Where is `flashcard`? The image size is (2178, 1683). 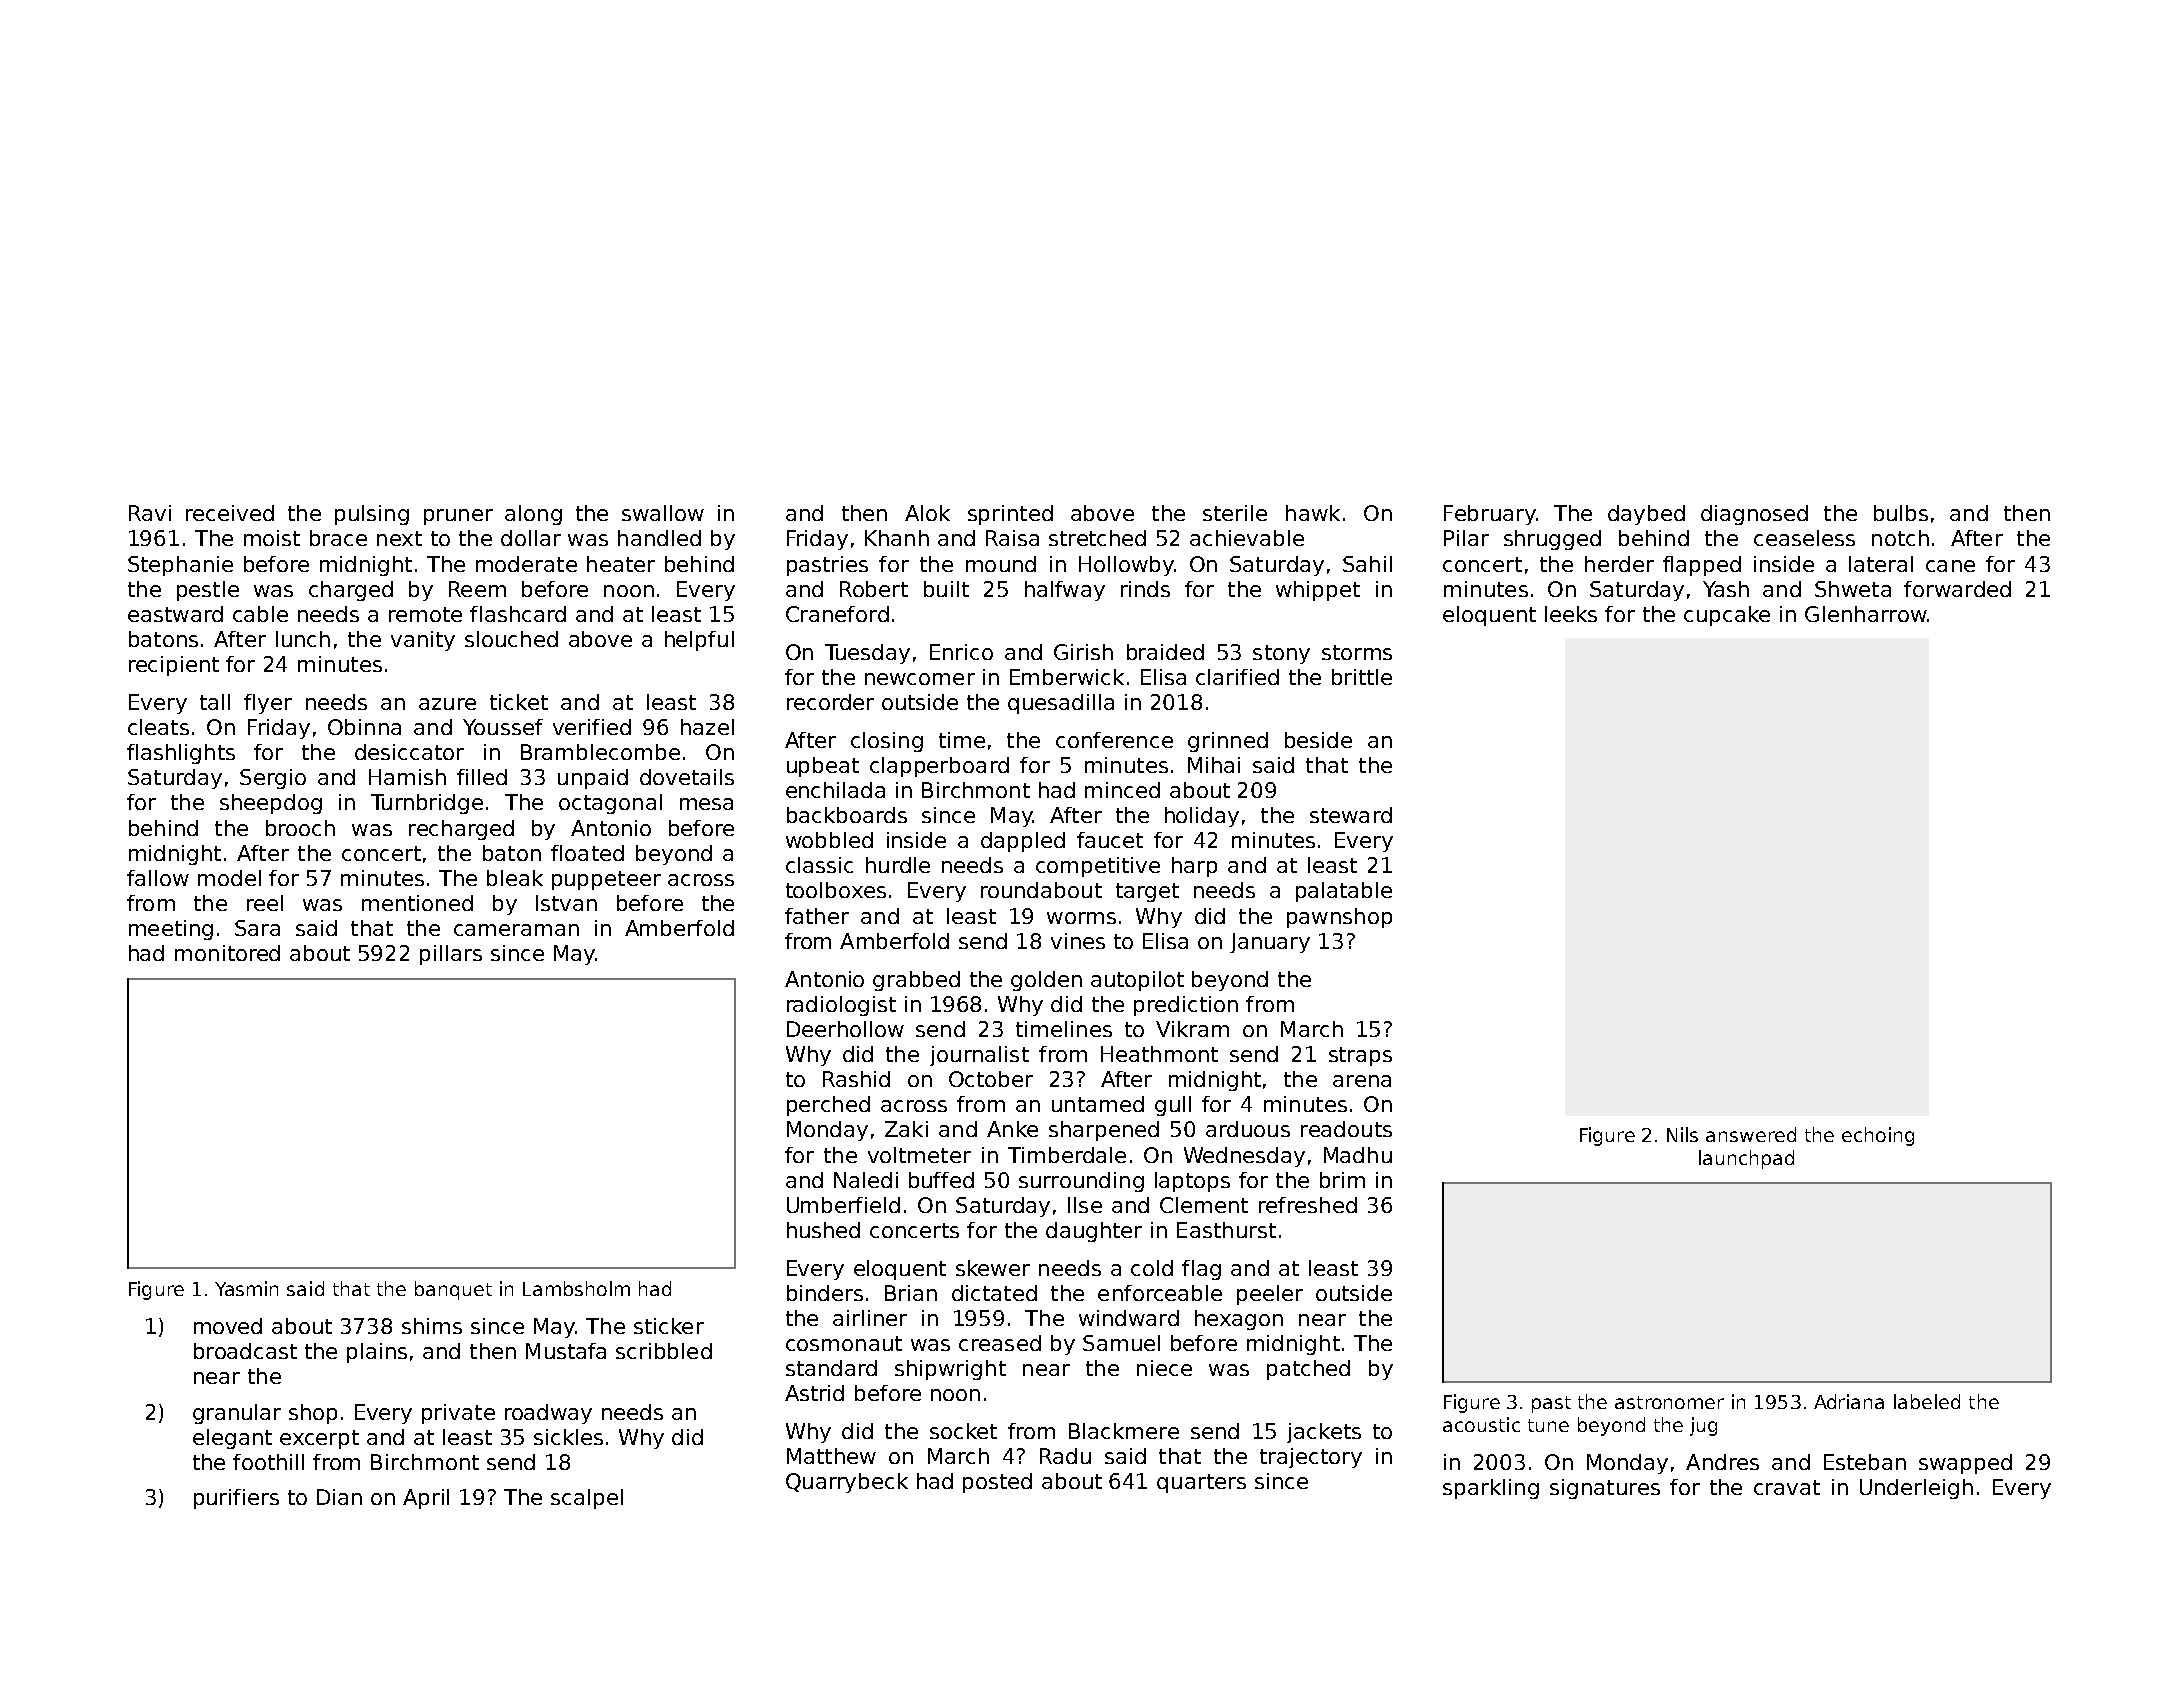
flashcard is located at coordinates (518, 614).
